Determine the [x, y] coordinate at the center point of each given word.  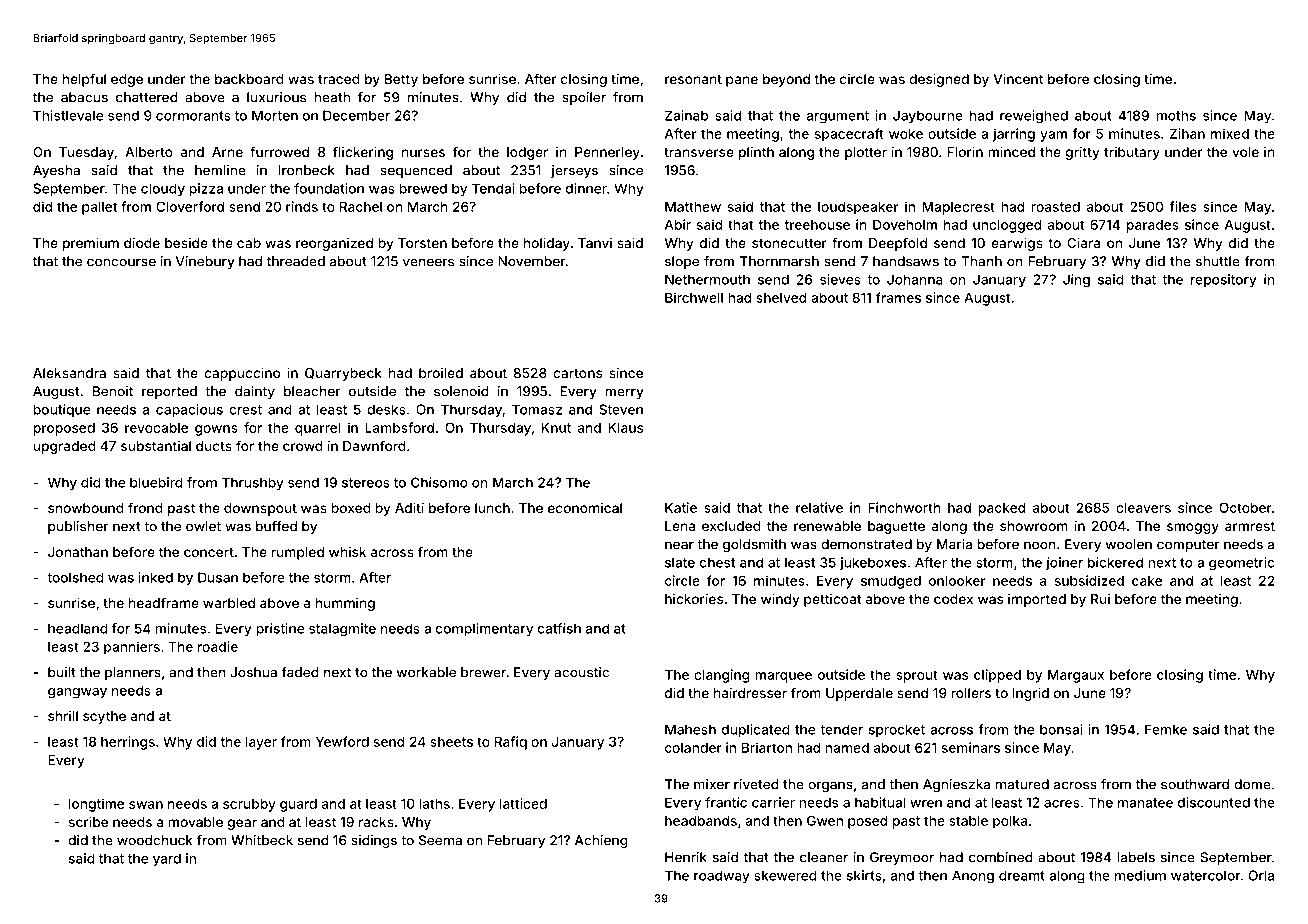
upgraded [64, 447]
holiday [546, 244]
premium [91, 244]
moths [1176, 115]
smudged [891, 582]
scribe [88, 821]
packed [1002, 509]
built [62, 672]
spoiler [584, 98]
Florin [965, 151]
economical [585, 508]
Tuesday [86, 153]
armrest [1250, 526]
